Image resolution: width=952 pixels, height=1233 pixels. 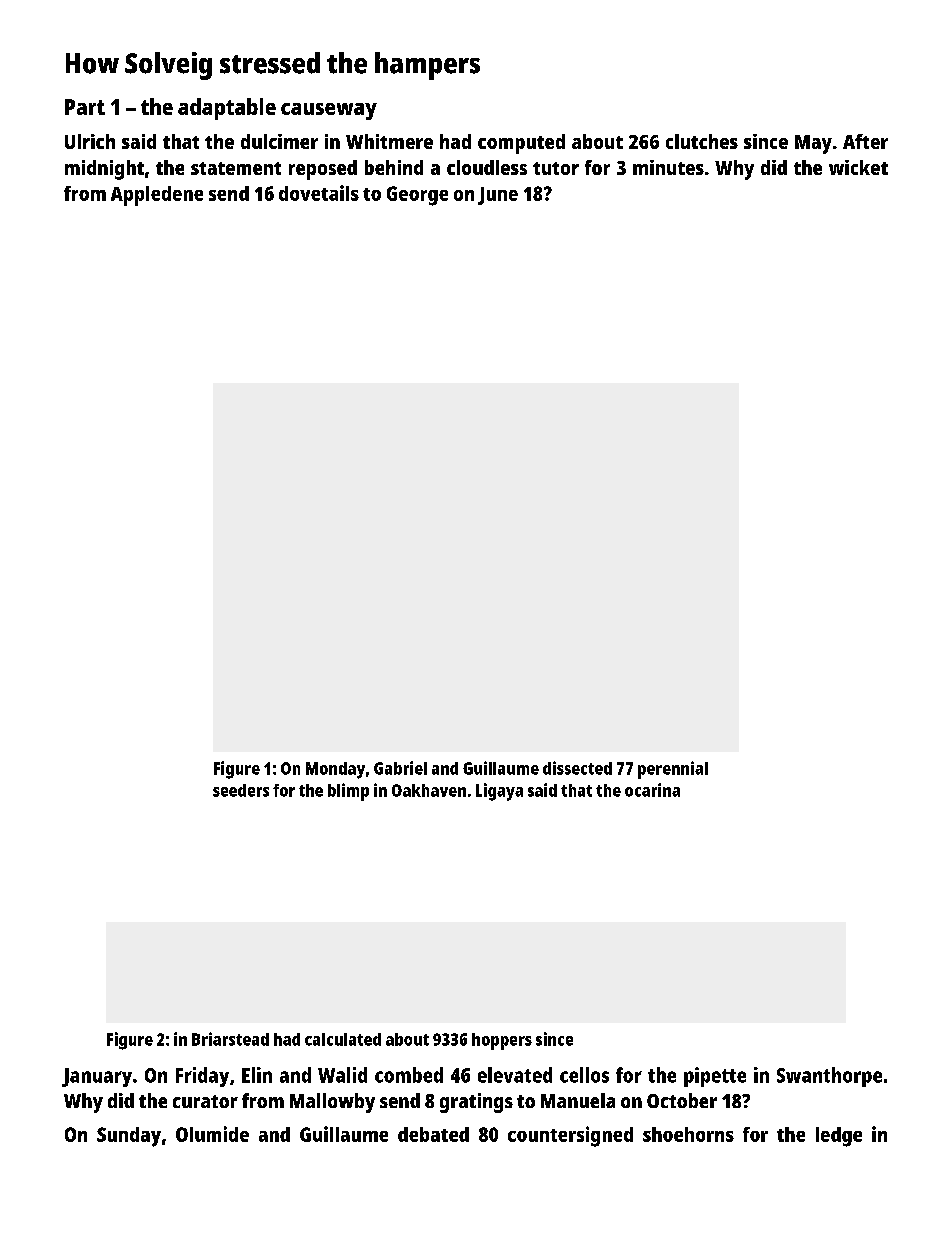 I want to click on combed, so click(x=409, y=1075).
